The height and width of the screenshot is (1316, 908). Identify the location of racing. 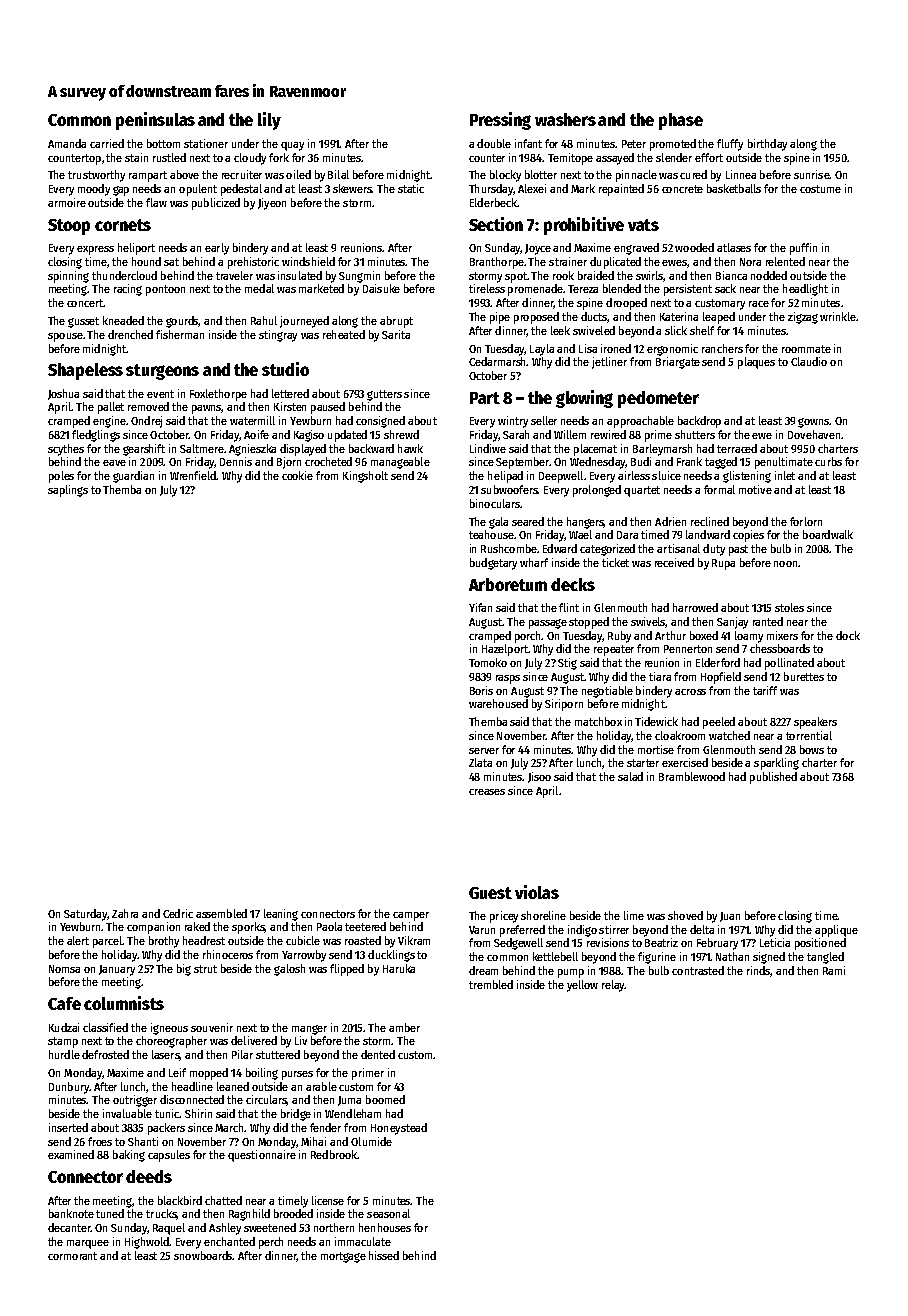
(128, 290).
